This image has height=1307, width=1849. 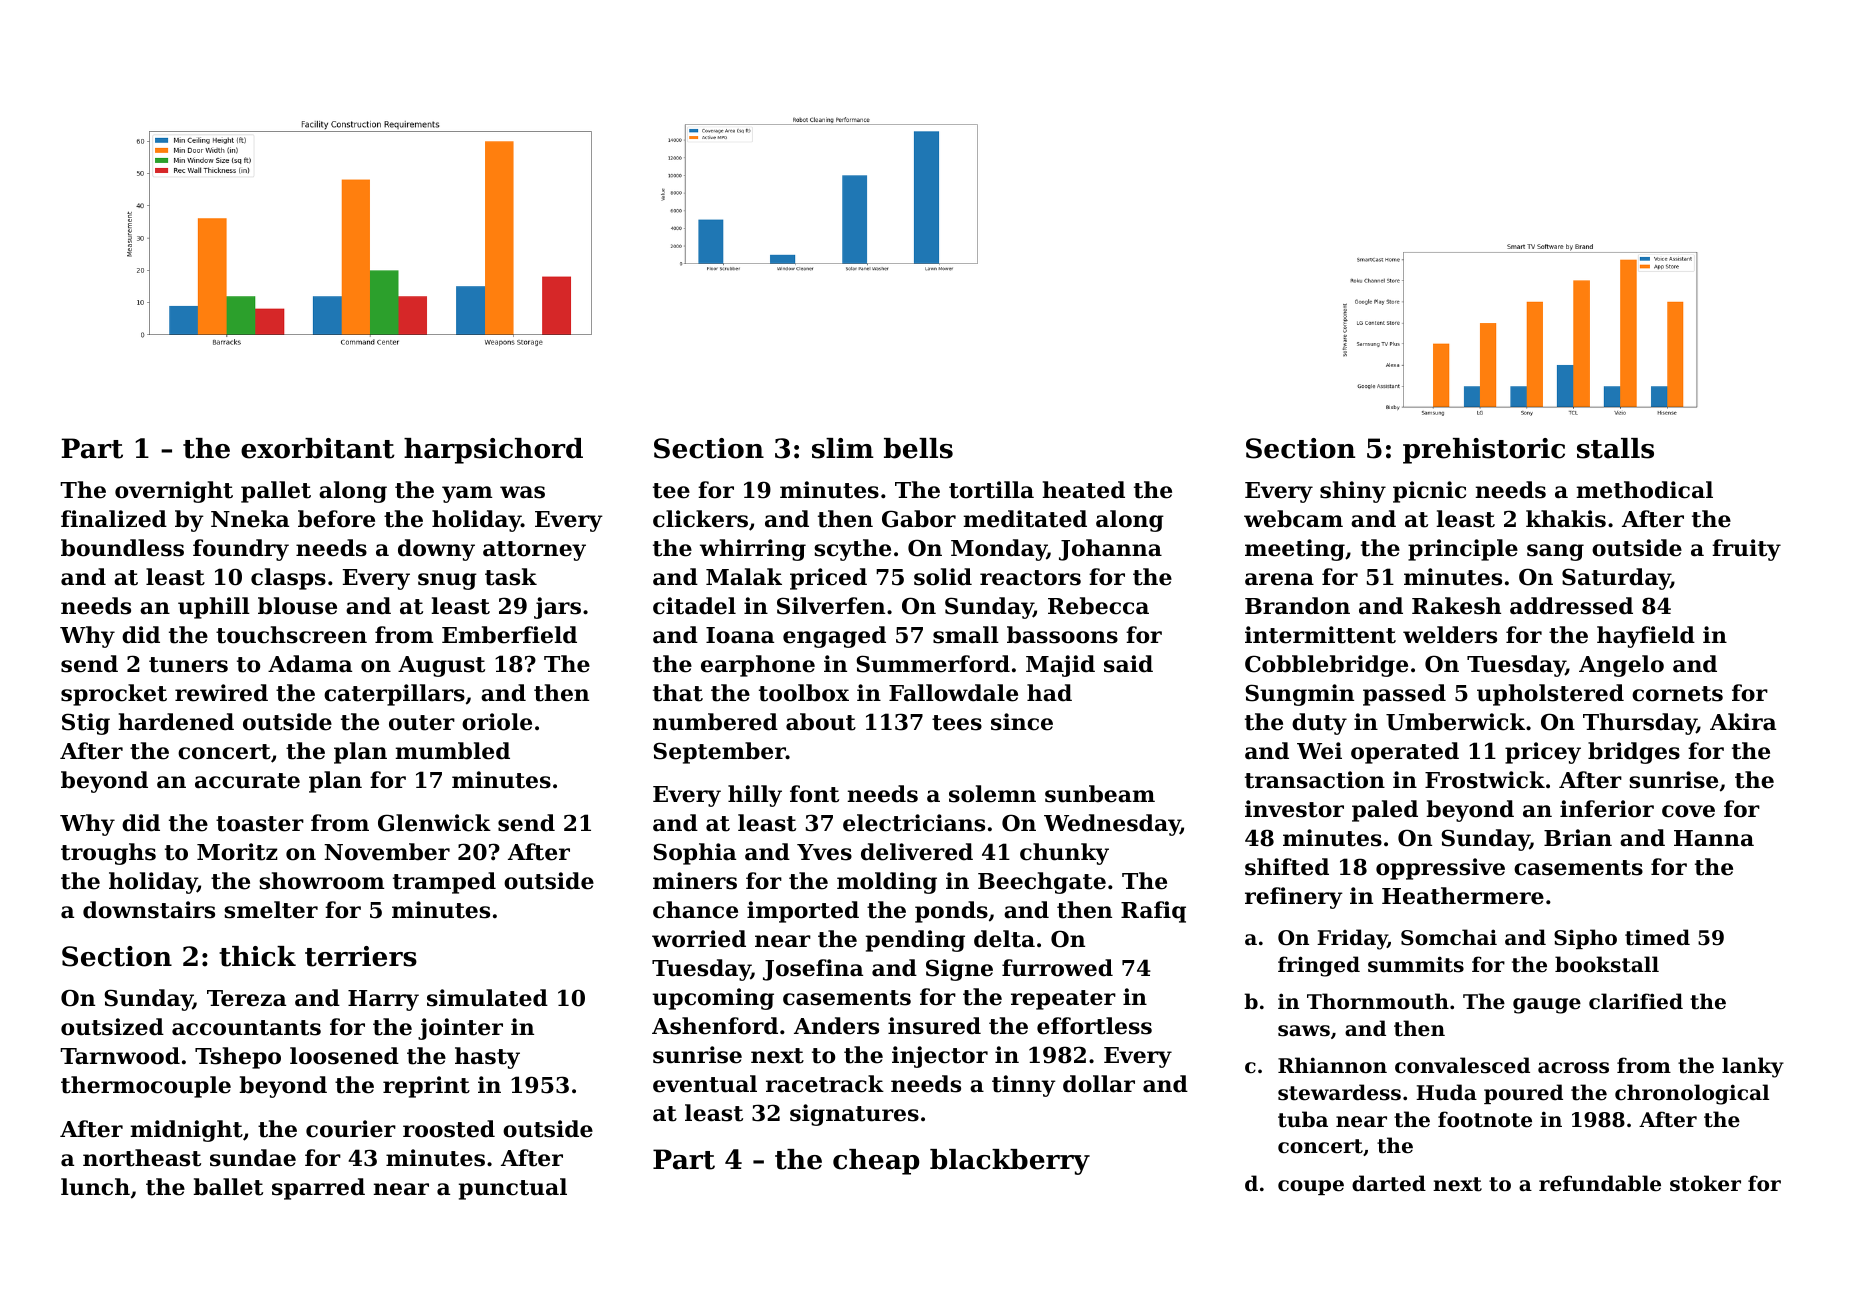 I want to click on sparred, so click(x=318, y=1189).
